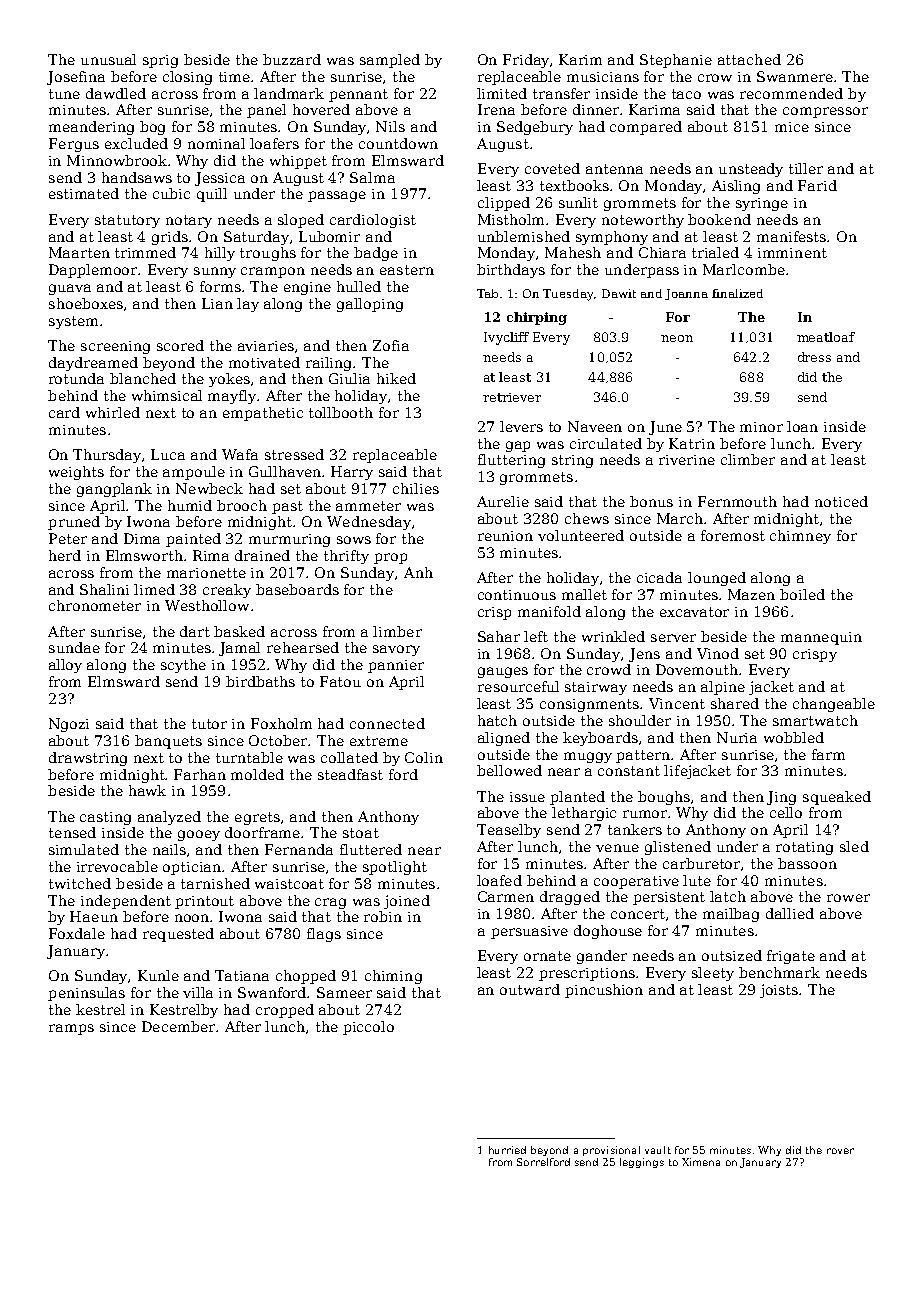 The height and width of the screenshot is (1314, 924). I want to click on dinner, so click(597, 109).
